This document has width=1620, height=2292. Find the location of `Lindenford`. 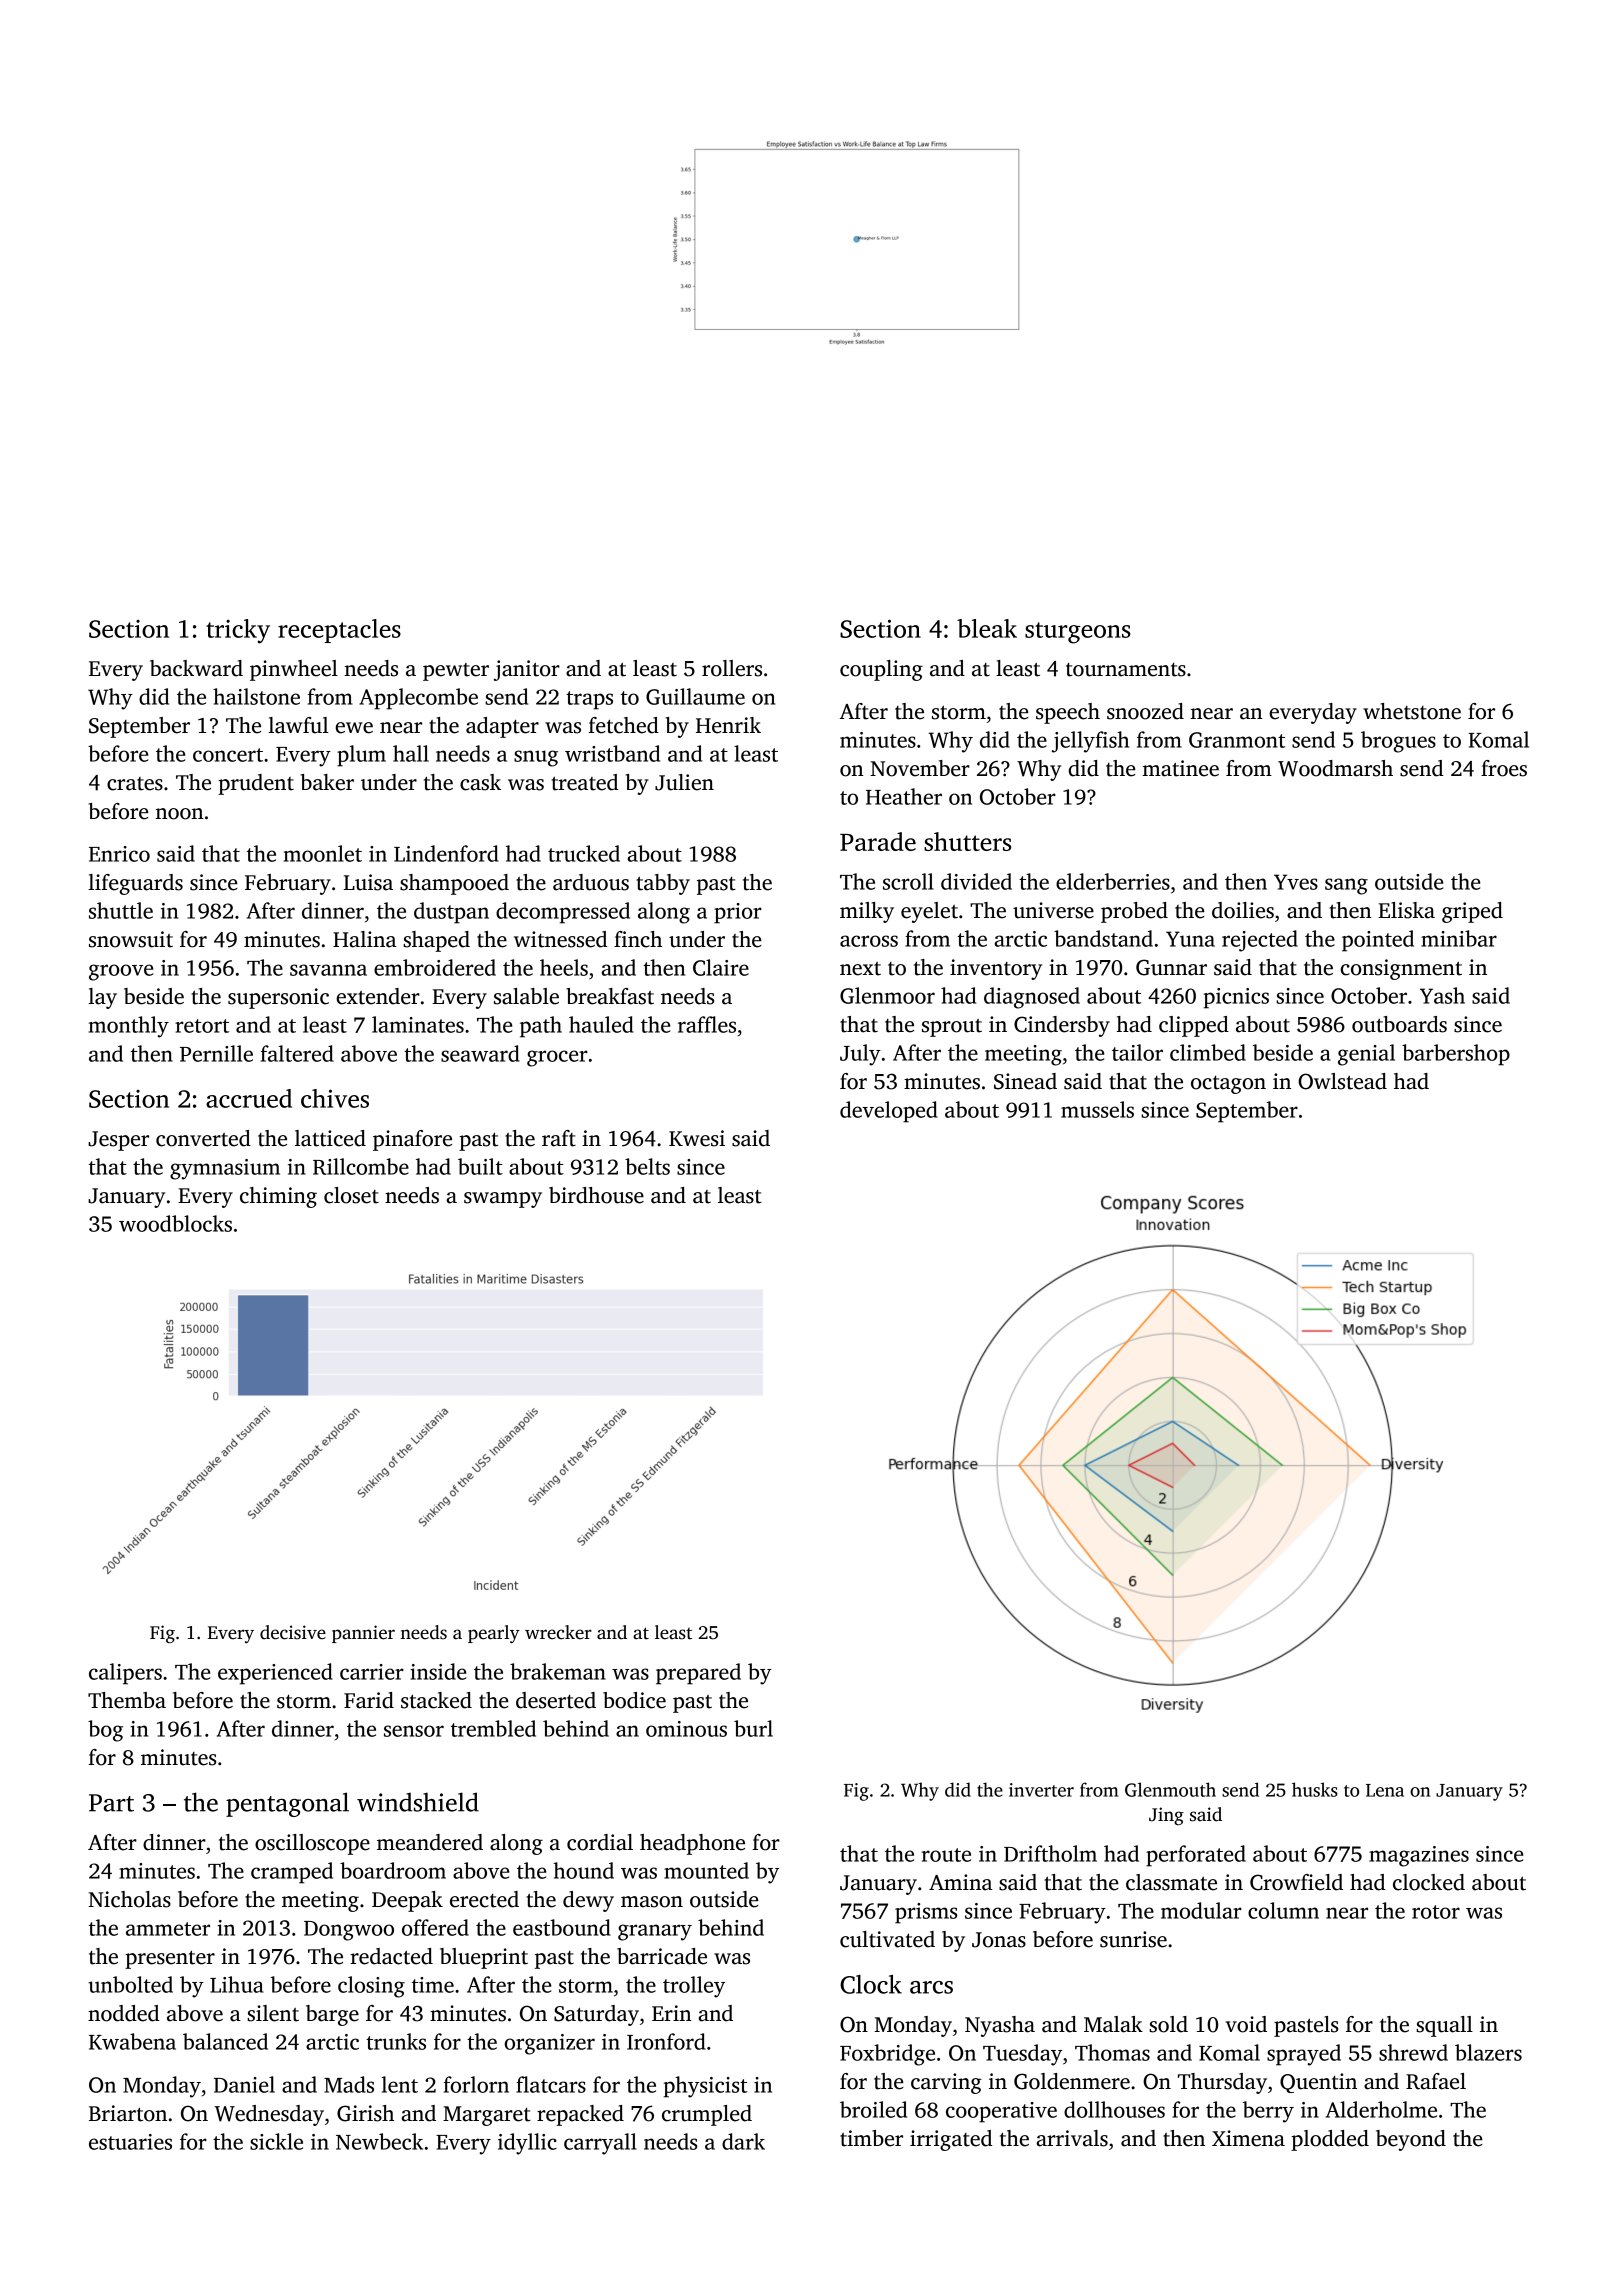

Lindenford is located at coordinates (446, 853).
